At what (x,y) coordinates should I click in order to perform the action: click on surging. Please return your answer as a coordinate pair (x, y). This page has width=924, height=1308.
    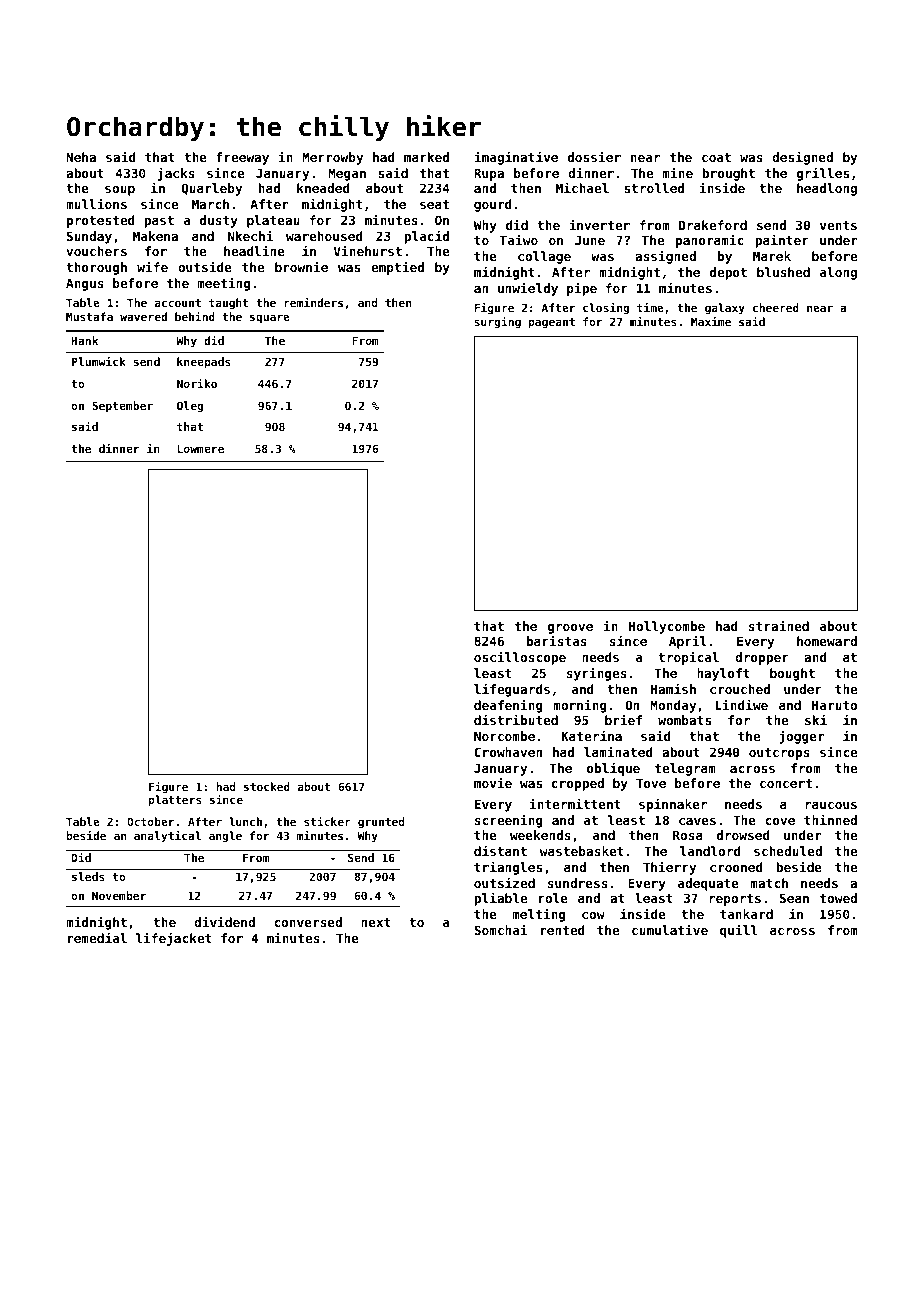
    Looking at the image, I should click on (497, 323).
